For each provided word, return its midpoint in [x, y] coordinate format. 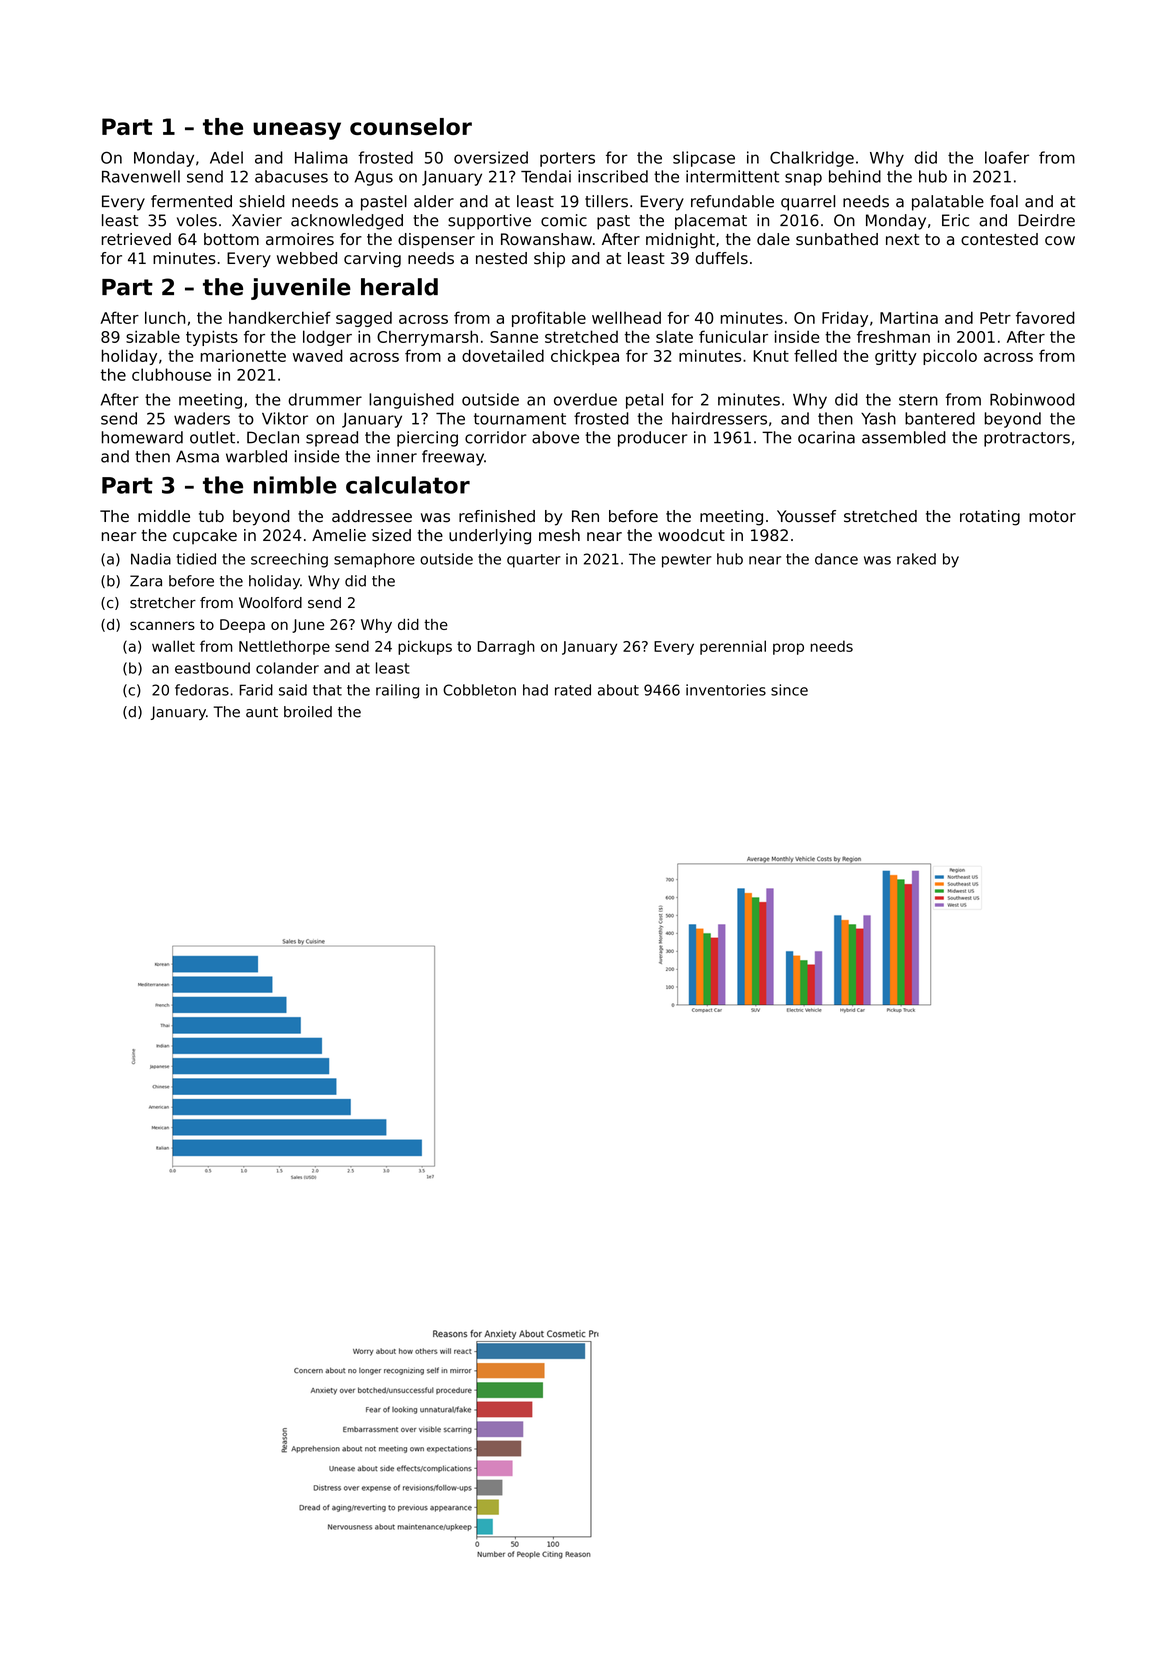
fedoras [202, 690]
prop [788, 649]
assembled [904, 437]
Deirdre [1047, 220]
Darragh [506, 647]
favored [1045, 317]
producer [653, 439]
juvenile [301, 289]
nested [501, 258]
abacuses [291, 176]
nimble [295, 485]
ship [549, 259]
